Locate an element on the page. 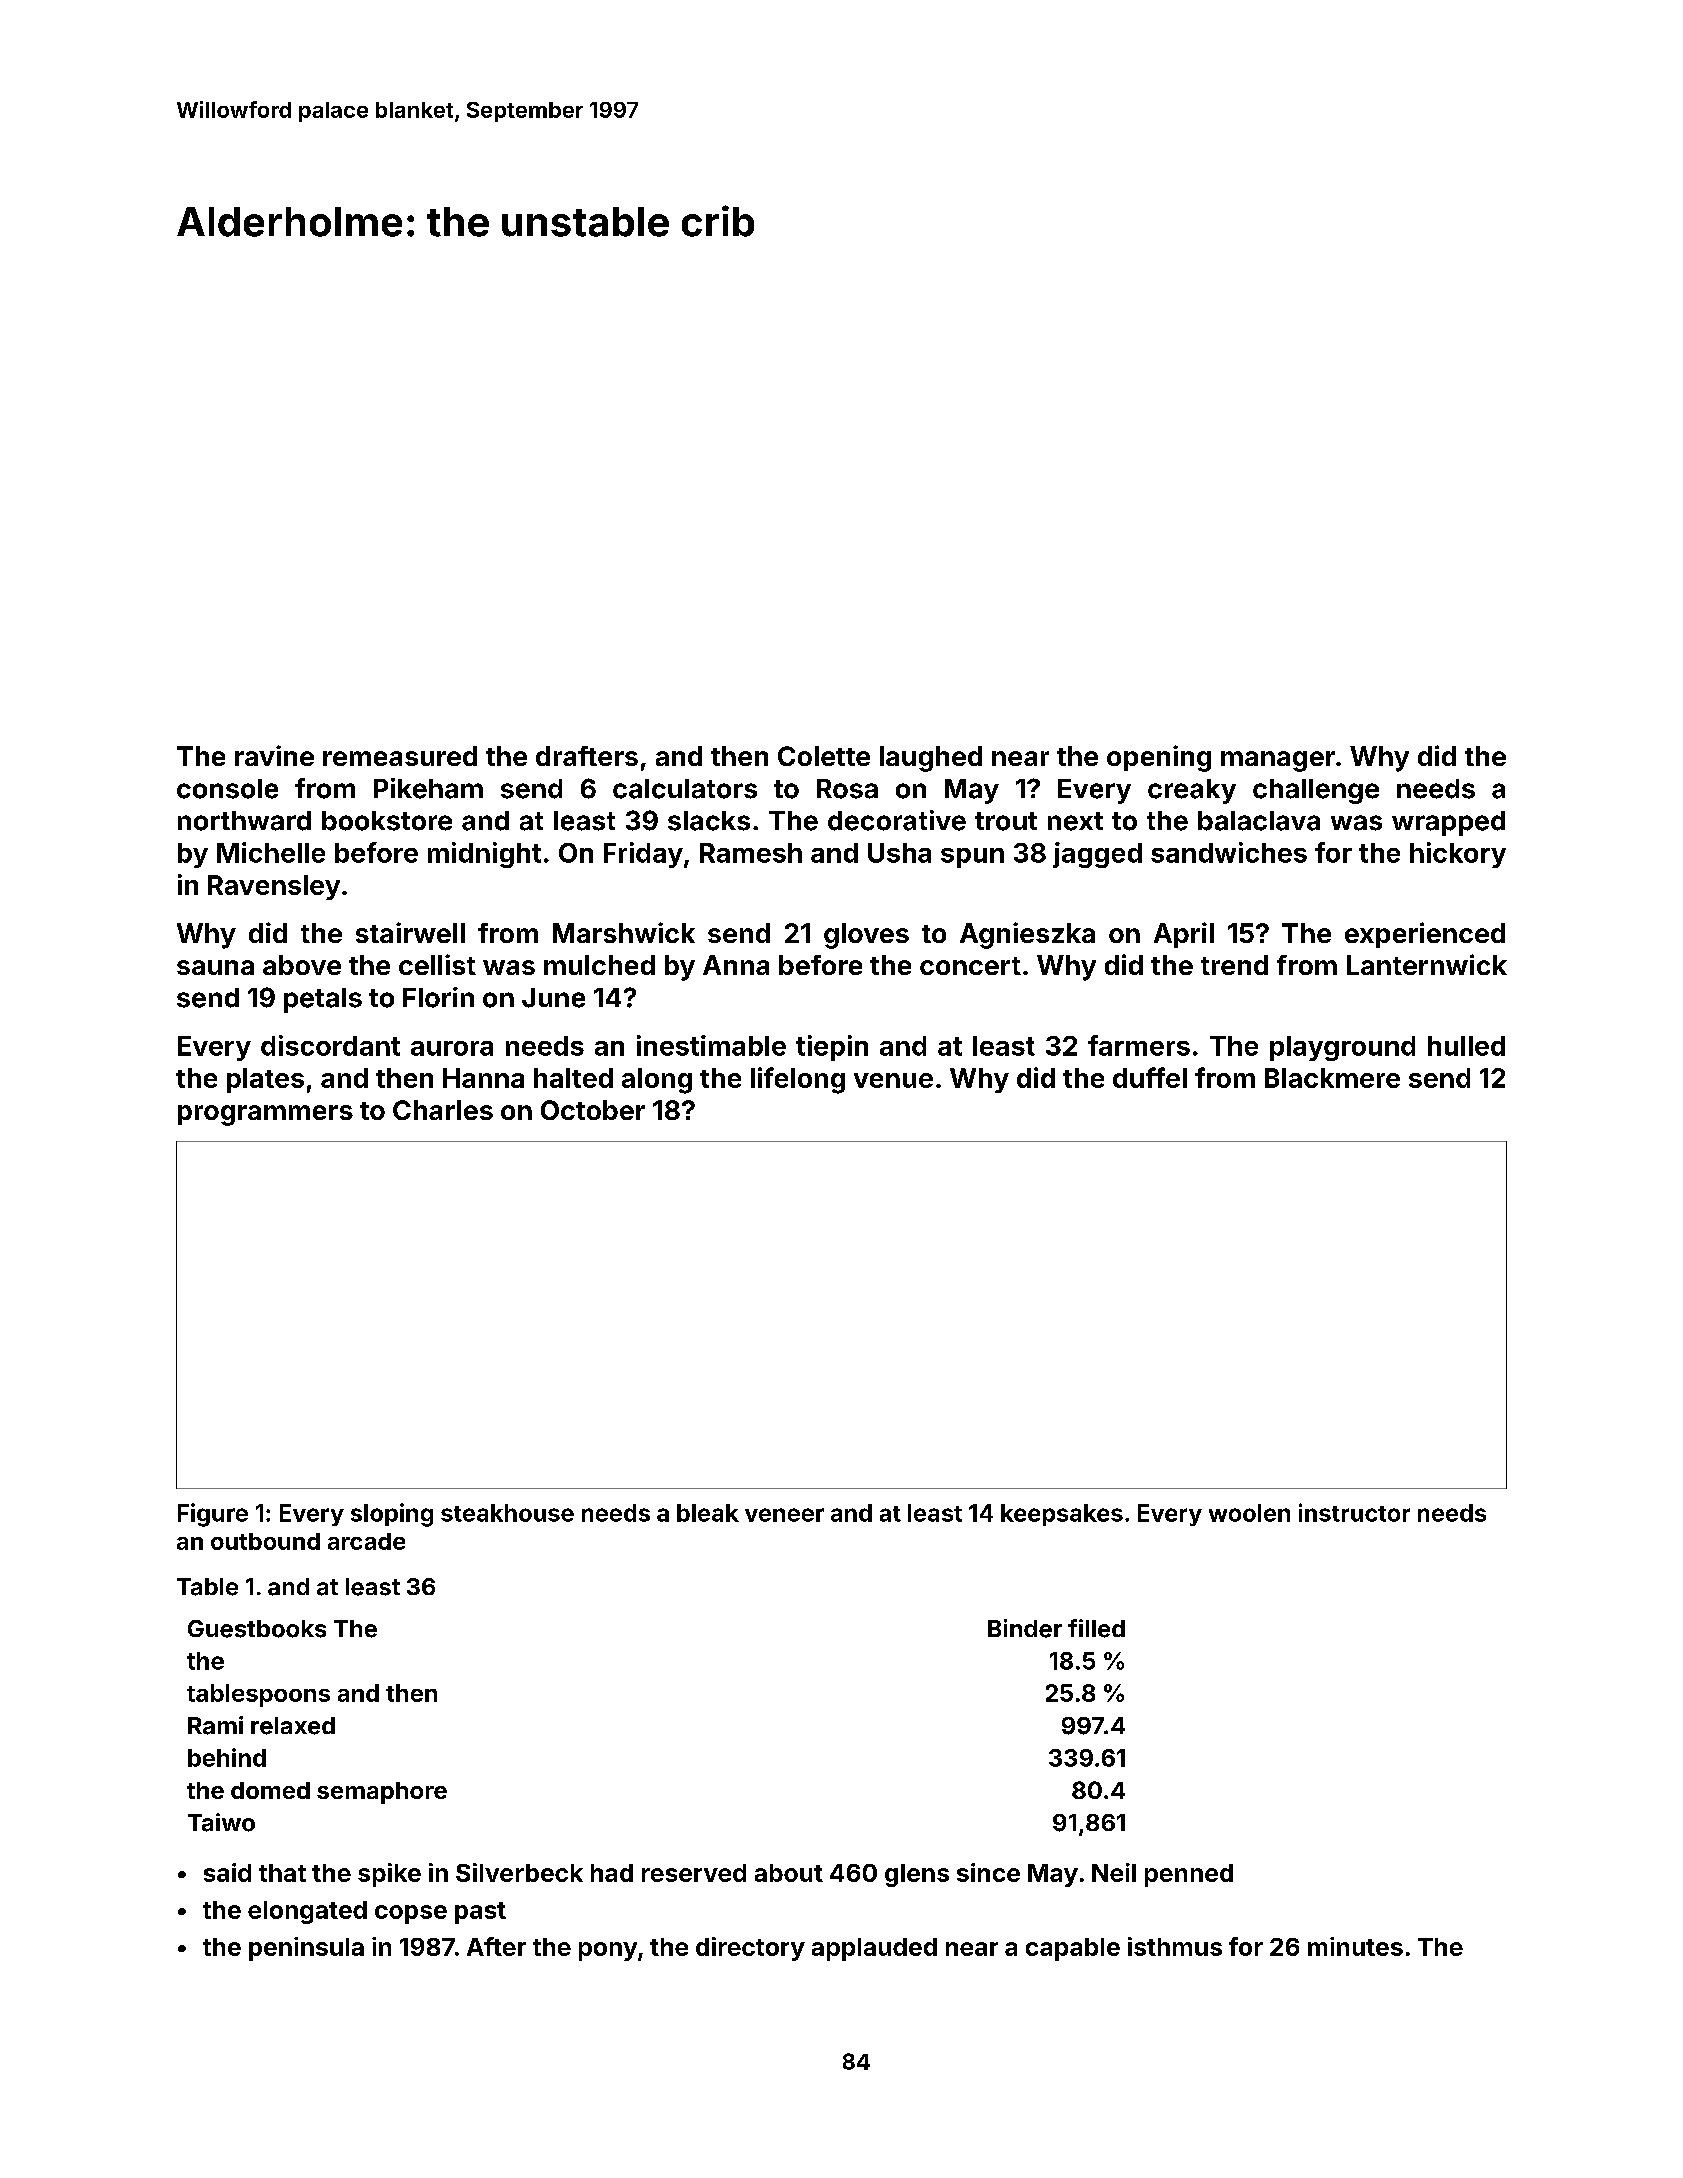  October is located at coordinates (593, 1110).
